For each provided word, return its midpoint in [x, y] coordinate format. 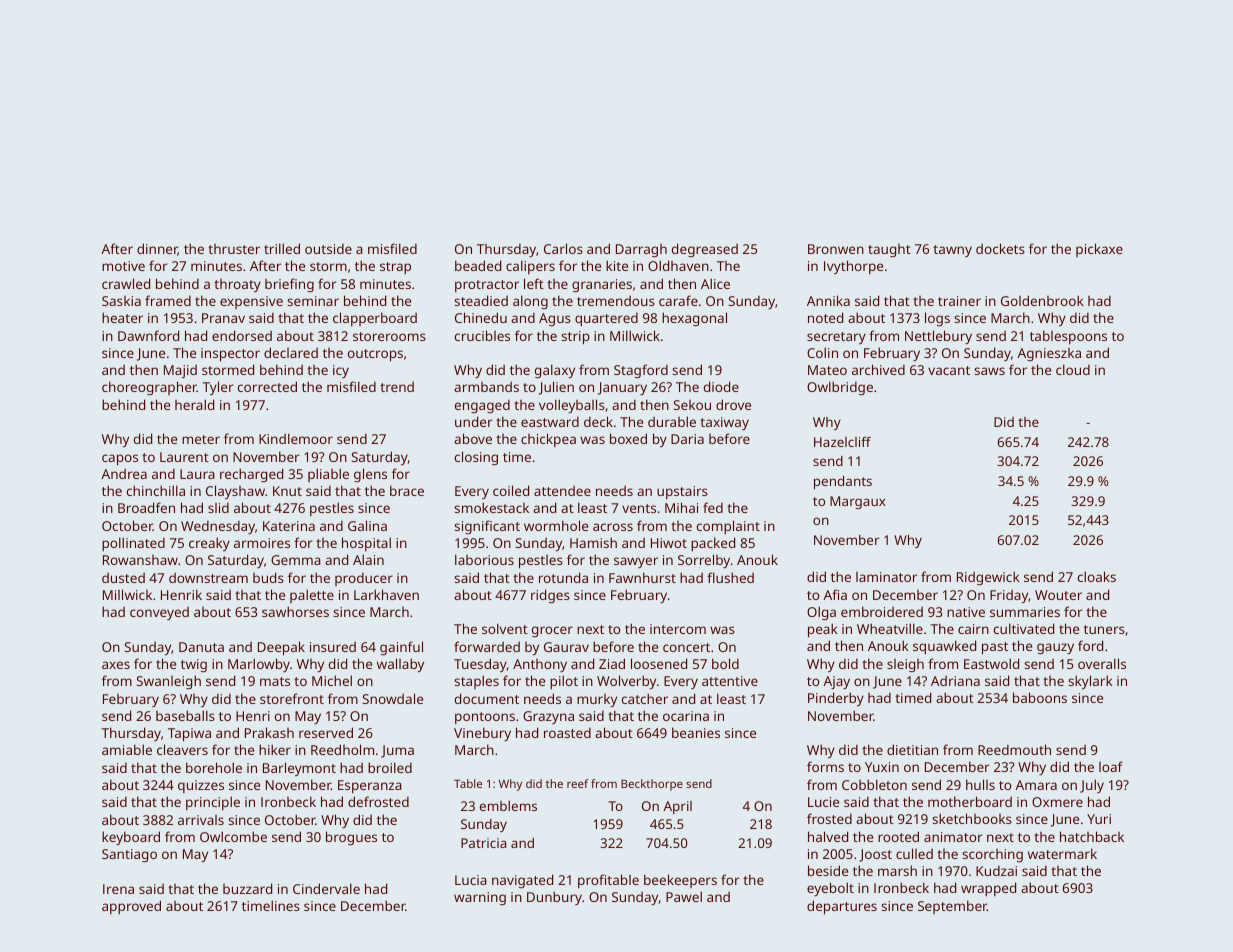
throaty [237, 285]
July [1092, 786]
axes [116, 665]
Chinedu [481, 317]
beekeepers [680, 881]
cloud [1073, 369]
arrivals [201, 820]
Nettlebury [938, 337]
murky [597, 700]
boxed [628, 438]
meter [201, 439]
